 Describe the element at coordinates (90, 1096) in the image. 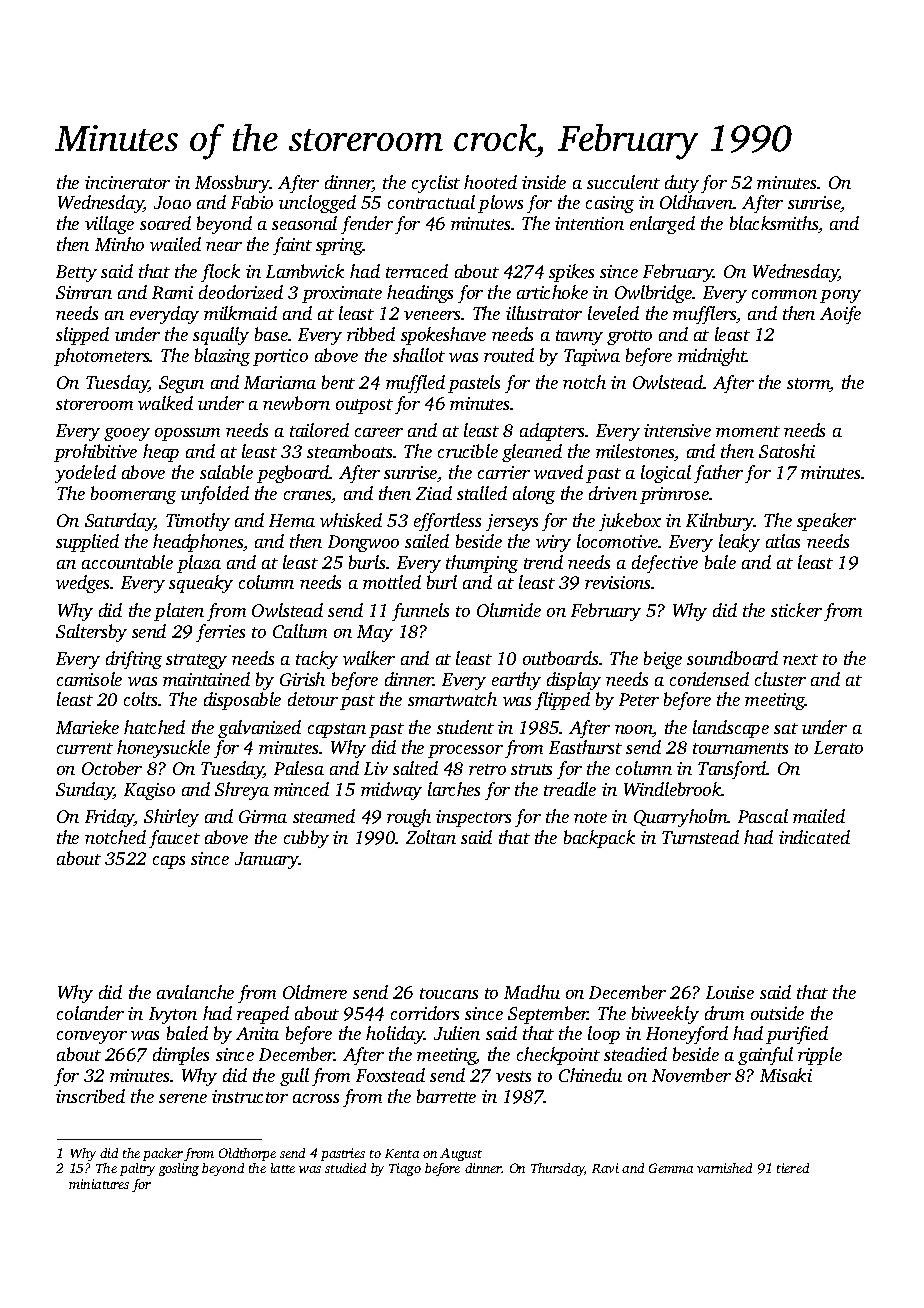

I see `inscribed` at that location.
